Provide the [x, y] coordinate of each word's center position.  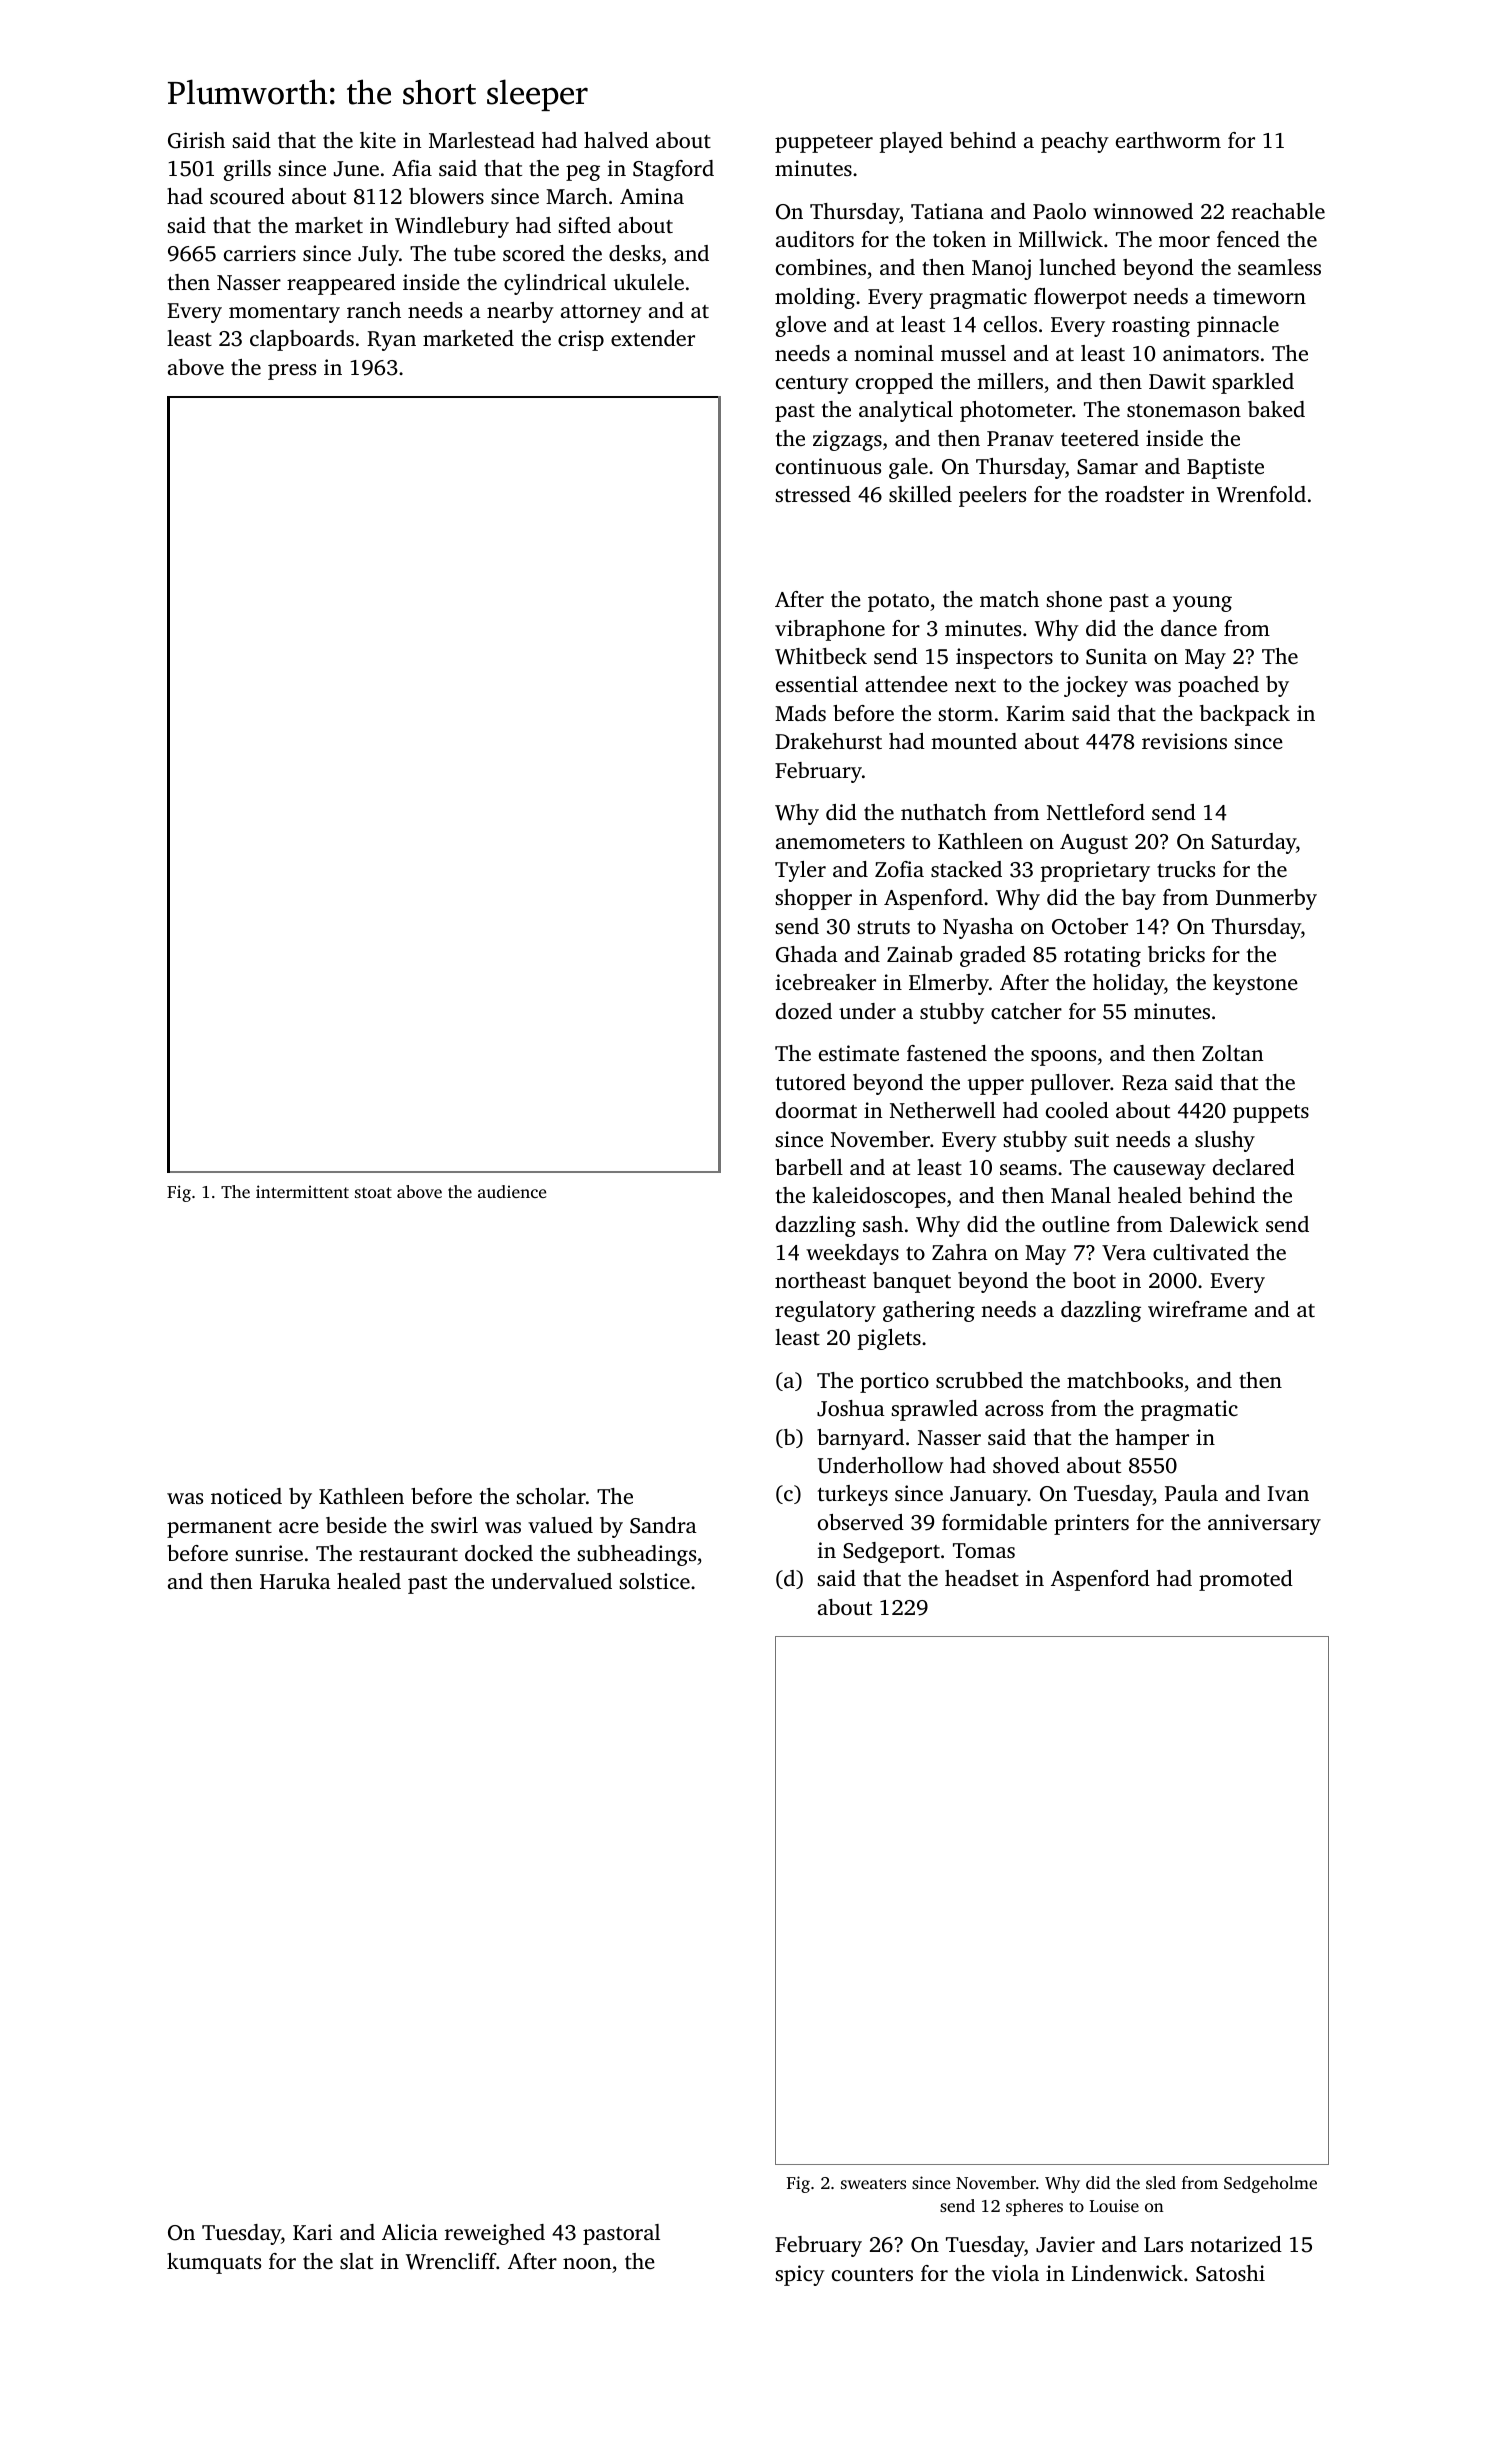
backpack [1245, 715]
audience [512, 1191]
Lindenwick [1127, 2273]
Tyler [800, 871]
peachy [1075, 142]
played [911, 142]
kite [378, 140]
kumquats [214, 2263]
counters [872, 2274]
